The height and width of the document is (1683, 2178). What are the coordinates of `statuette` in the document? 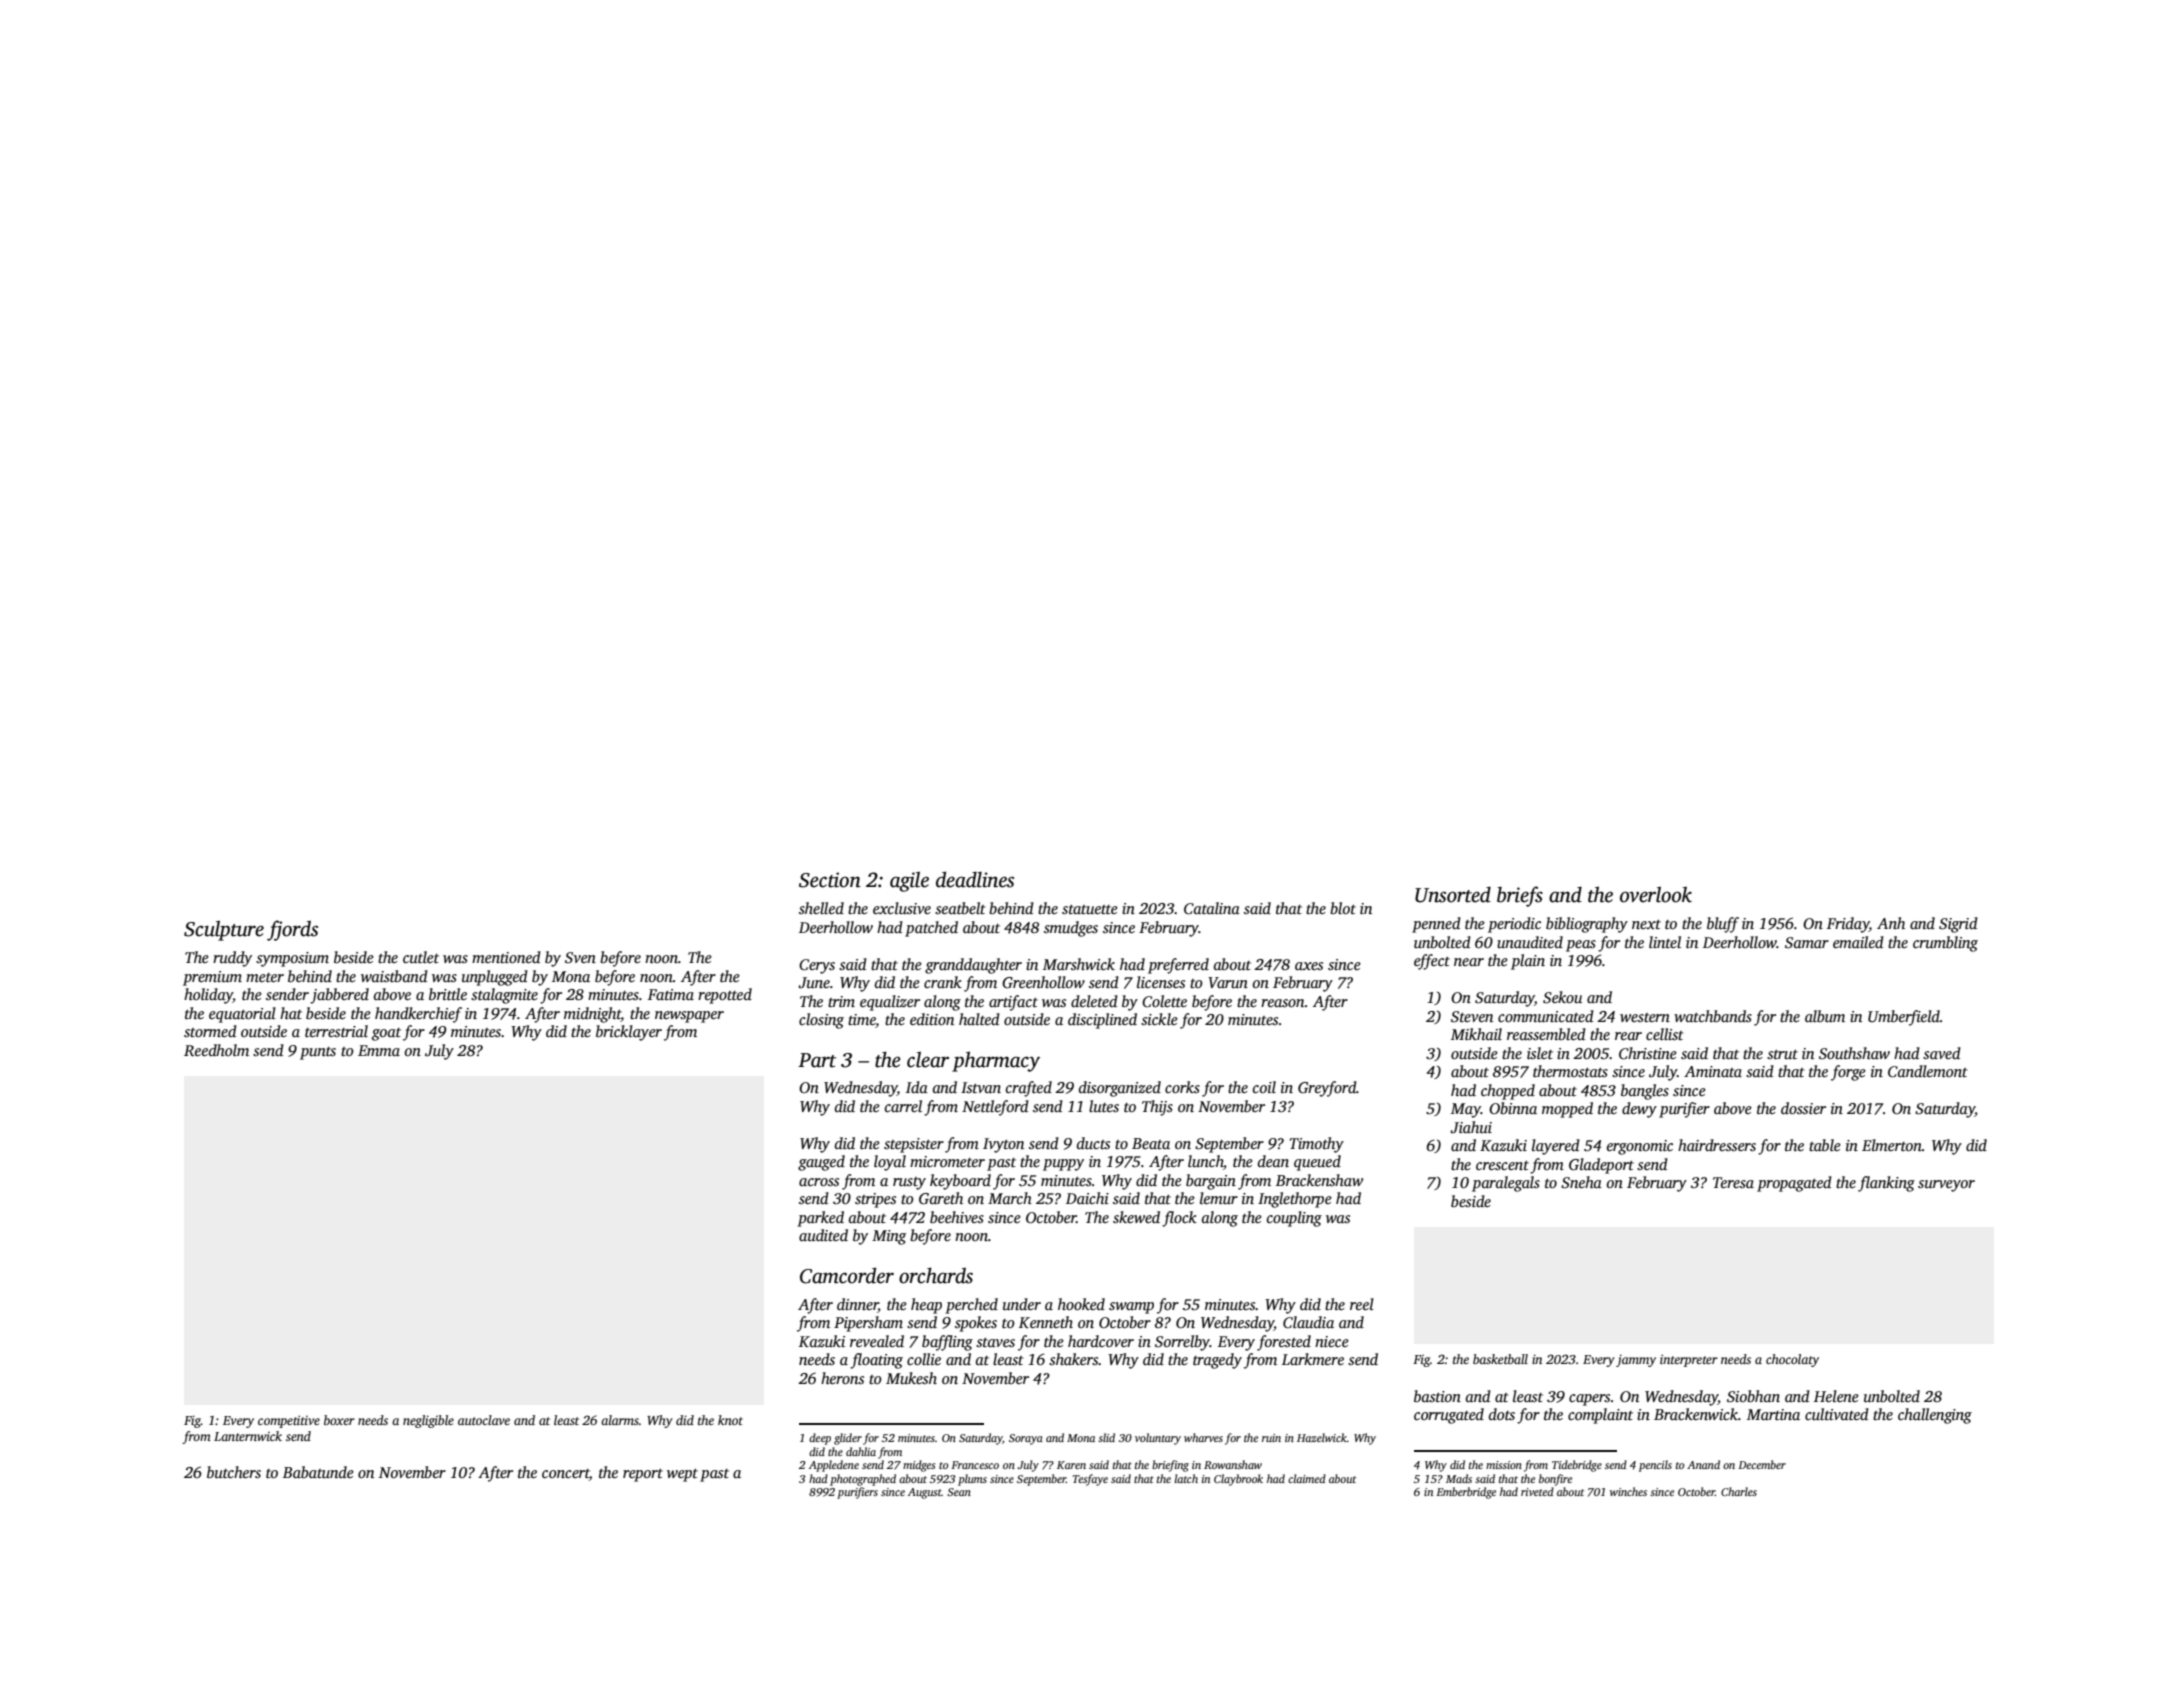 It's located at (1090, 909).
